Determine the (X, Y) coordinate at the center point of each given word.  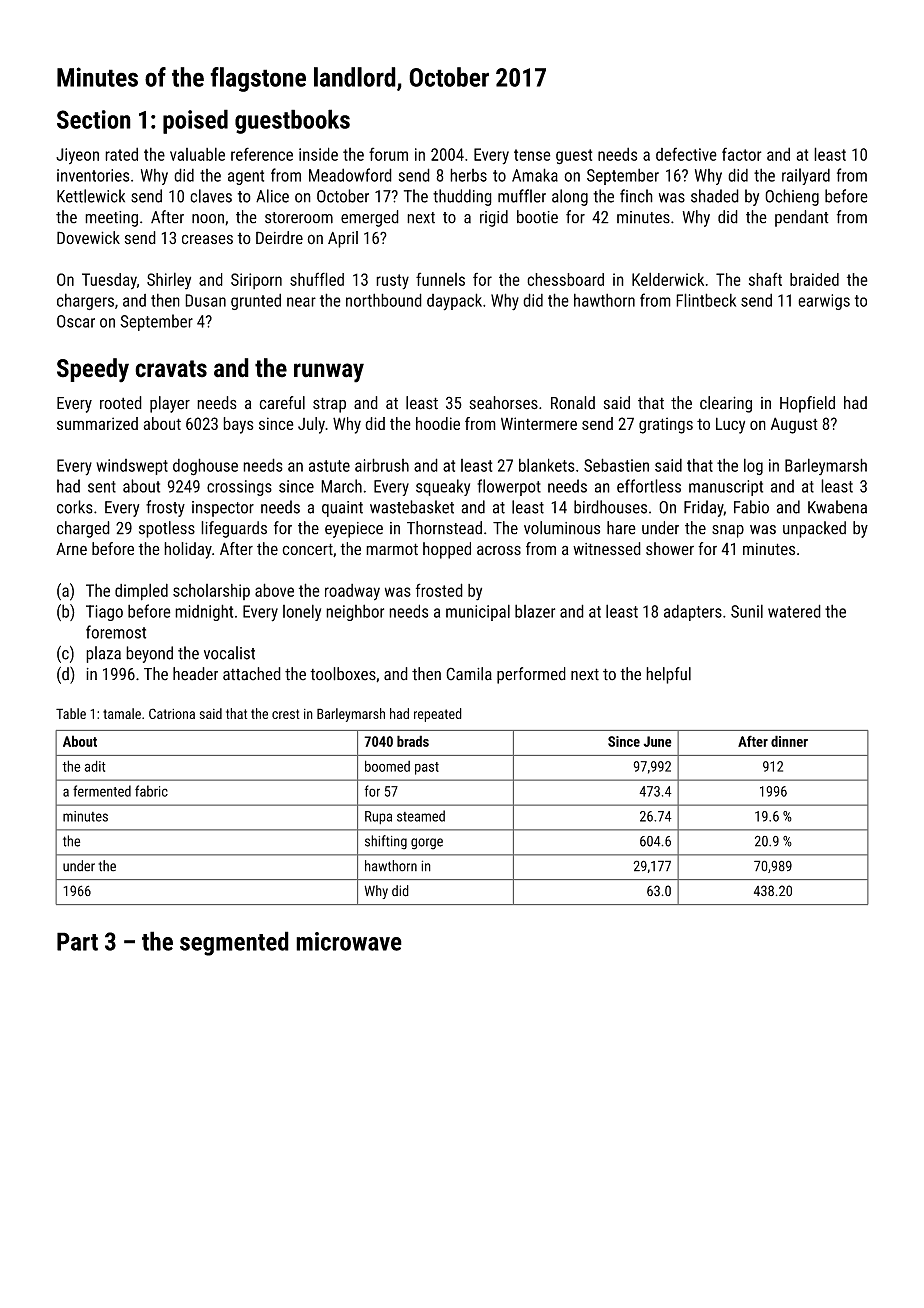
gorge (427, 844)
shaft (765, 279)
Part (77, 941)
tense (532, 155)
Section (94, 119)
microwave (349, 941)
